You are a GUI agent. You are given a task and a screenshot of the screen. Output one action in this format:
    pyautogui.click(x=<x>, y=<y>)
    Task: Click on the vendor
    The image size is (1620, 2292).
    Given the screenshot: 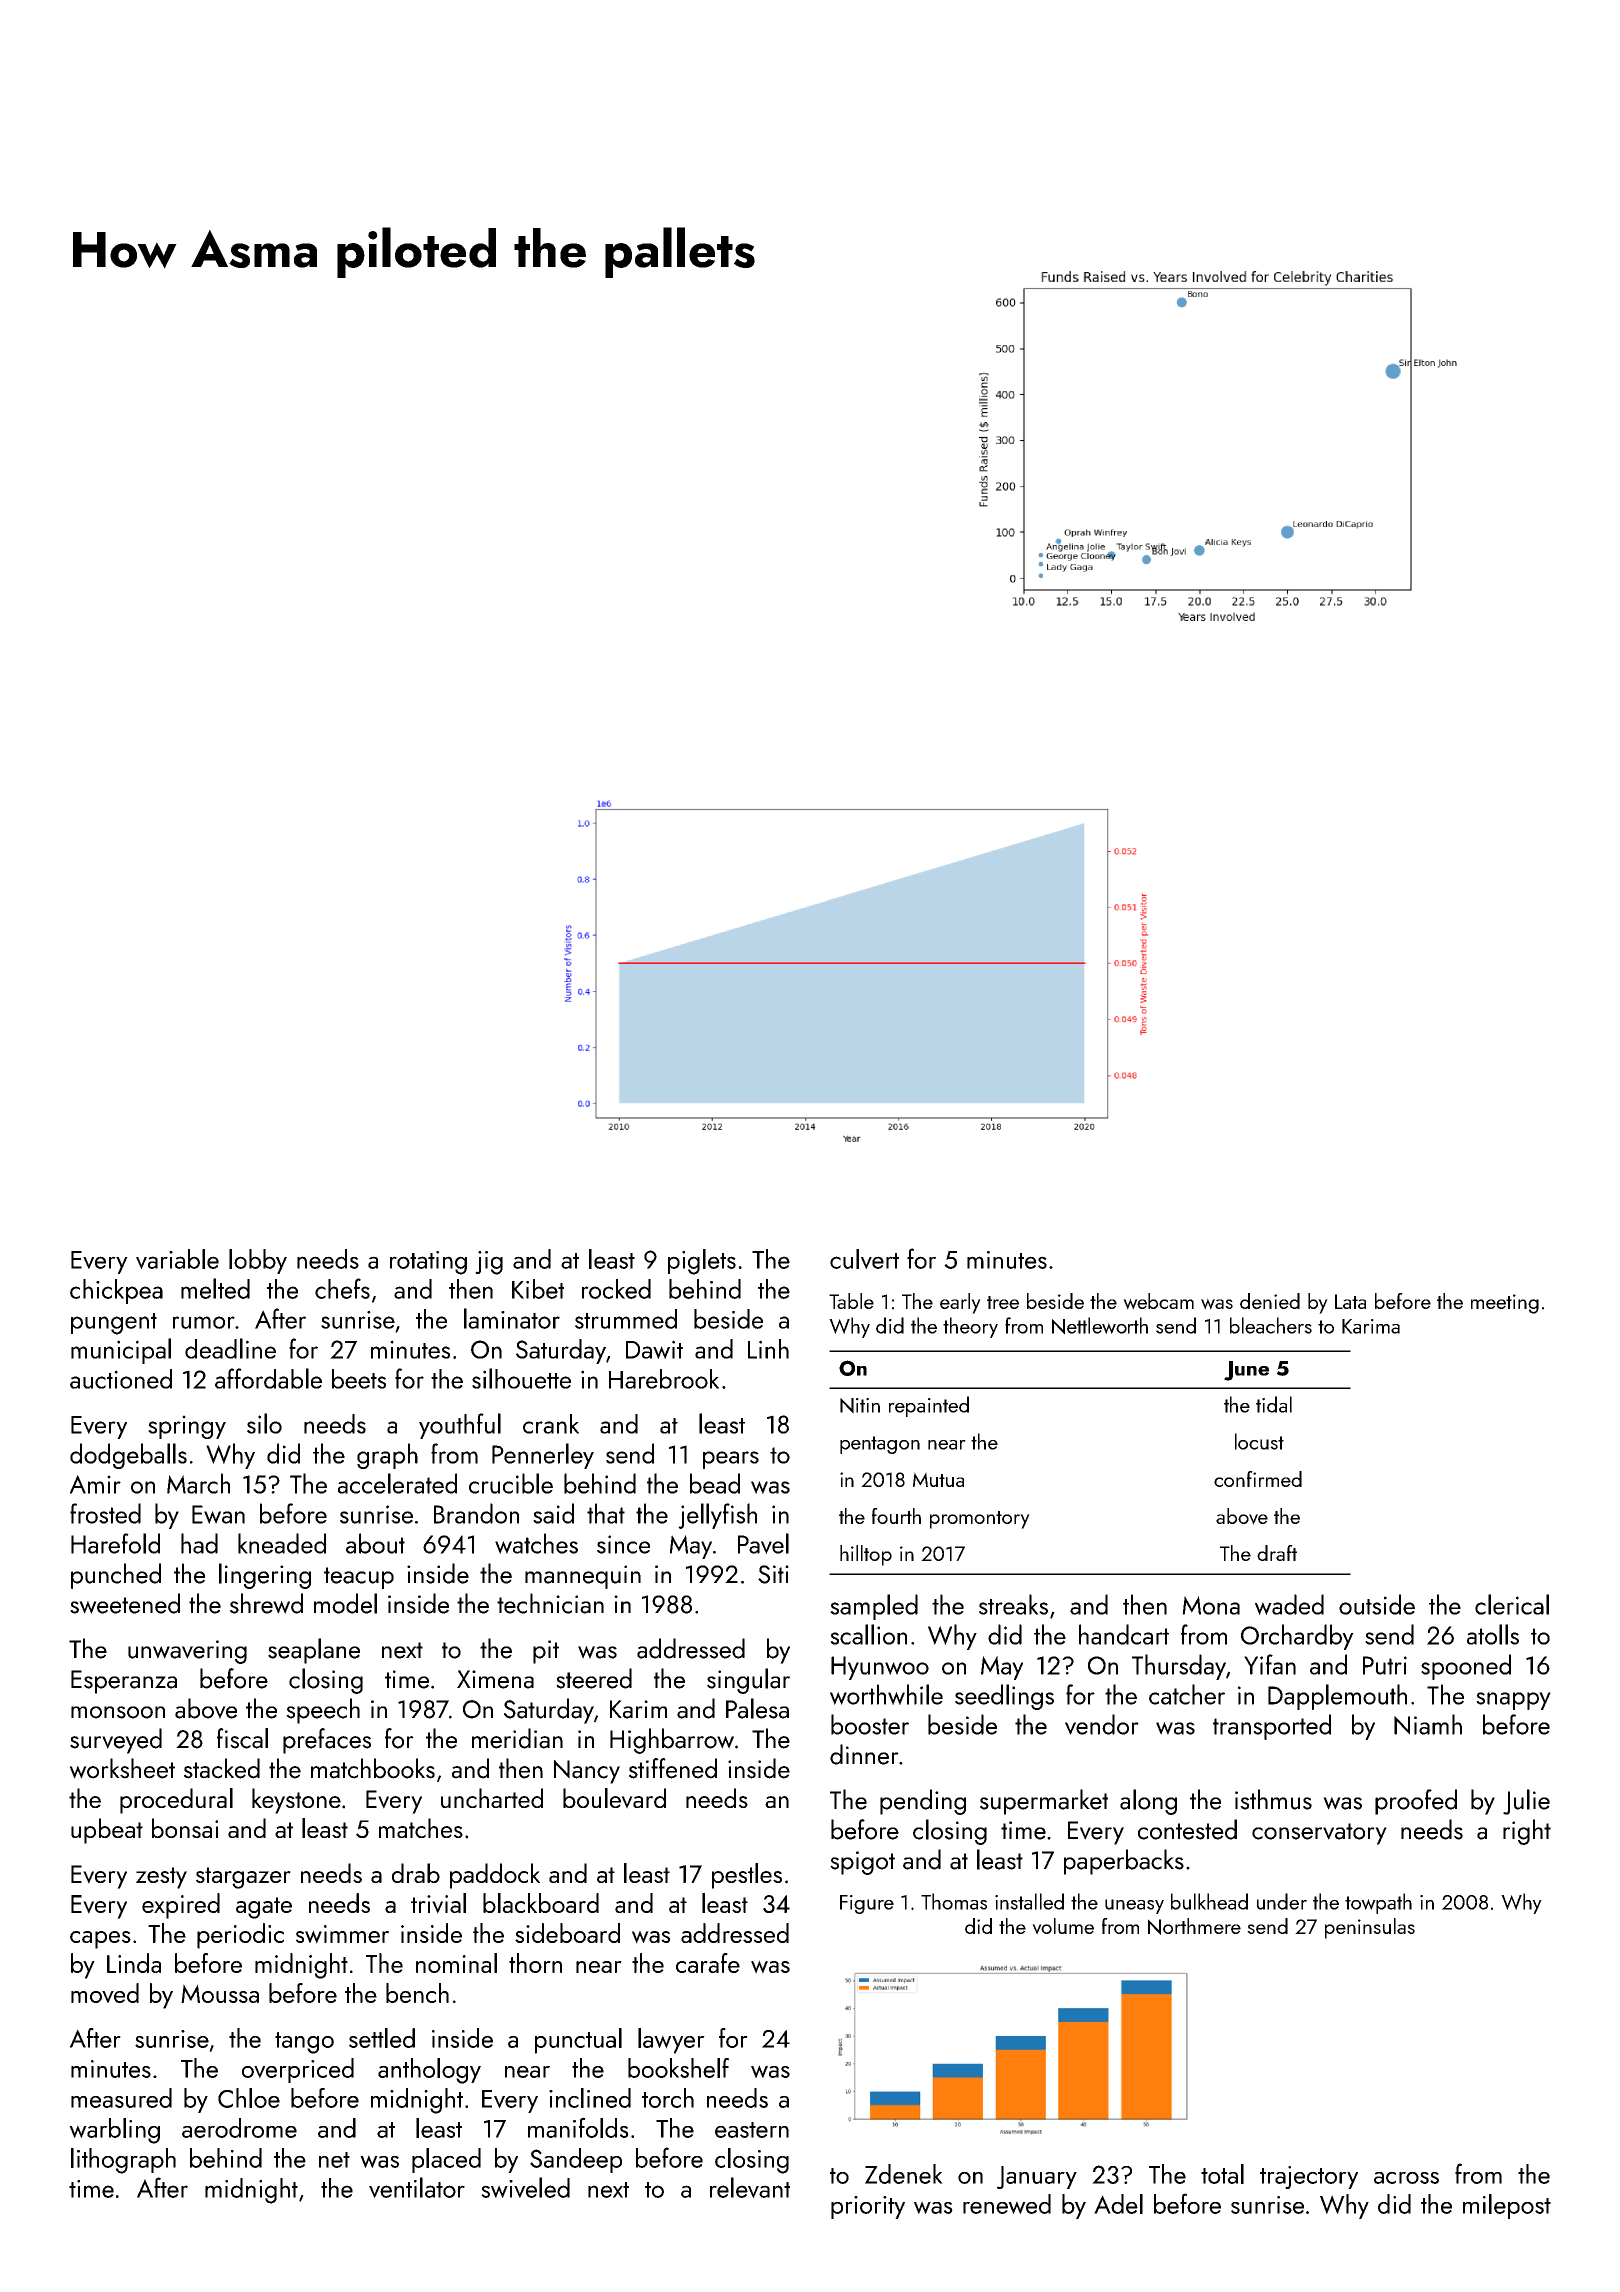 What is the action you would take?
    pyautogui.click(x=1102, y=1724)
